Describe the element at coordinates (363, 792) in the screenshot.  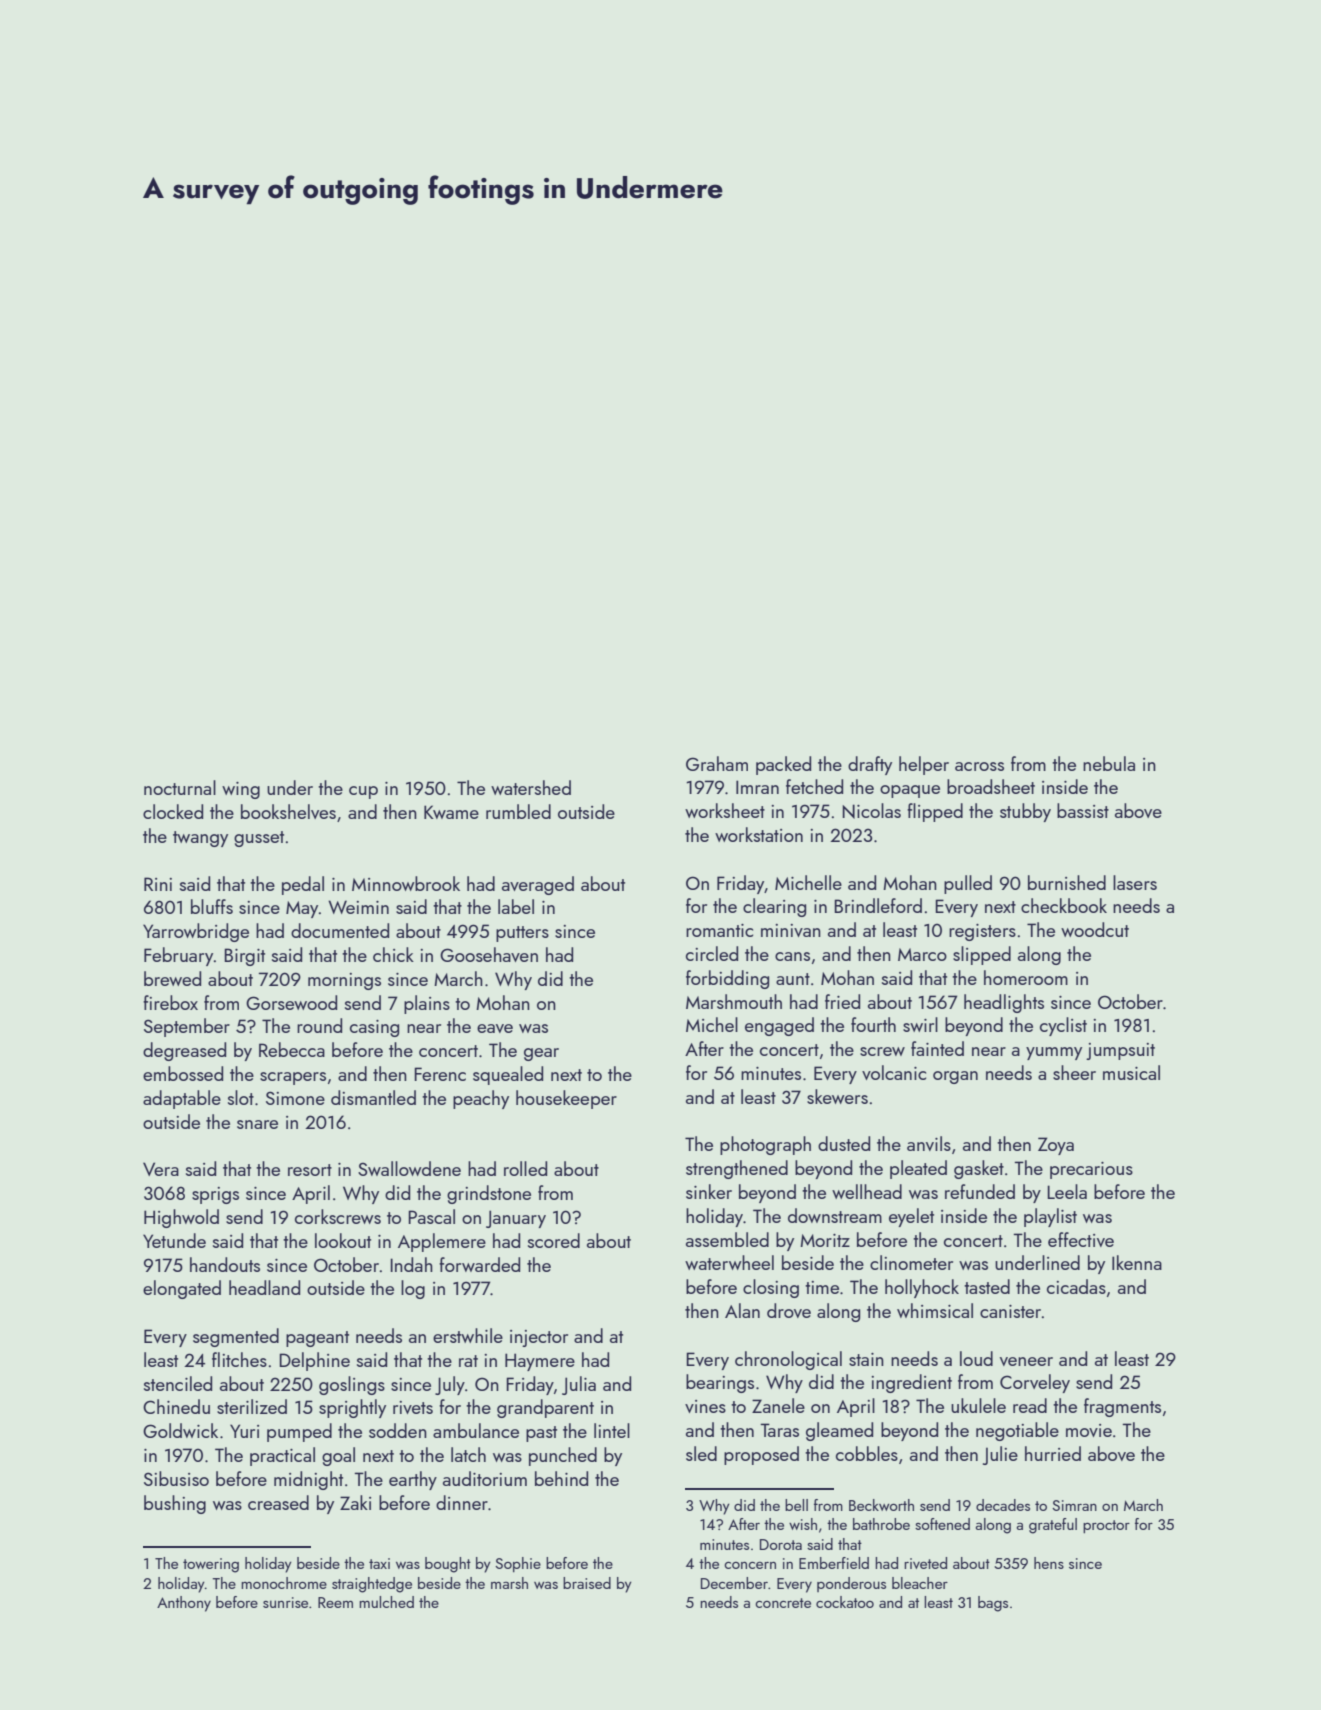
I see `cup` at that location.
